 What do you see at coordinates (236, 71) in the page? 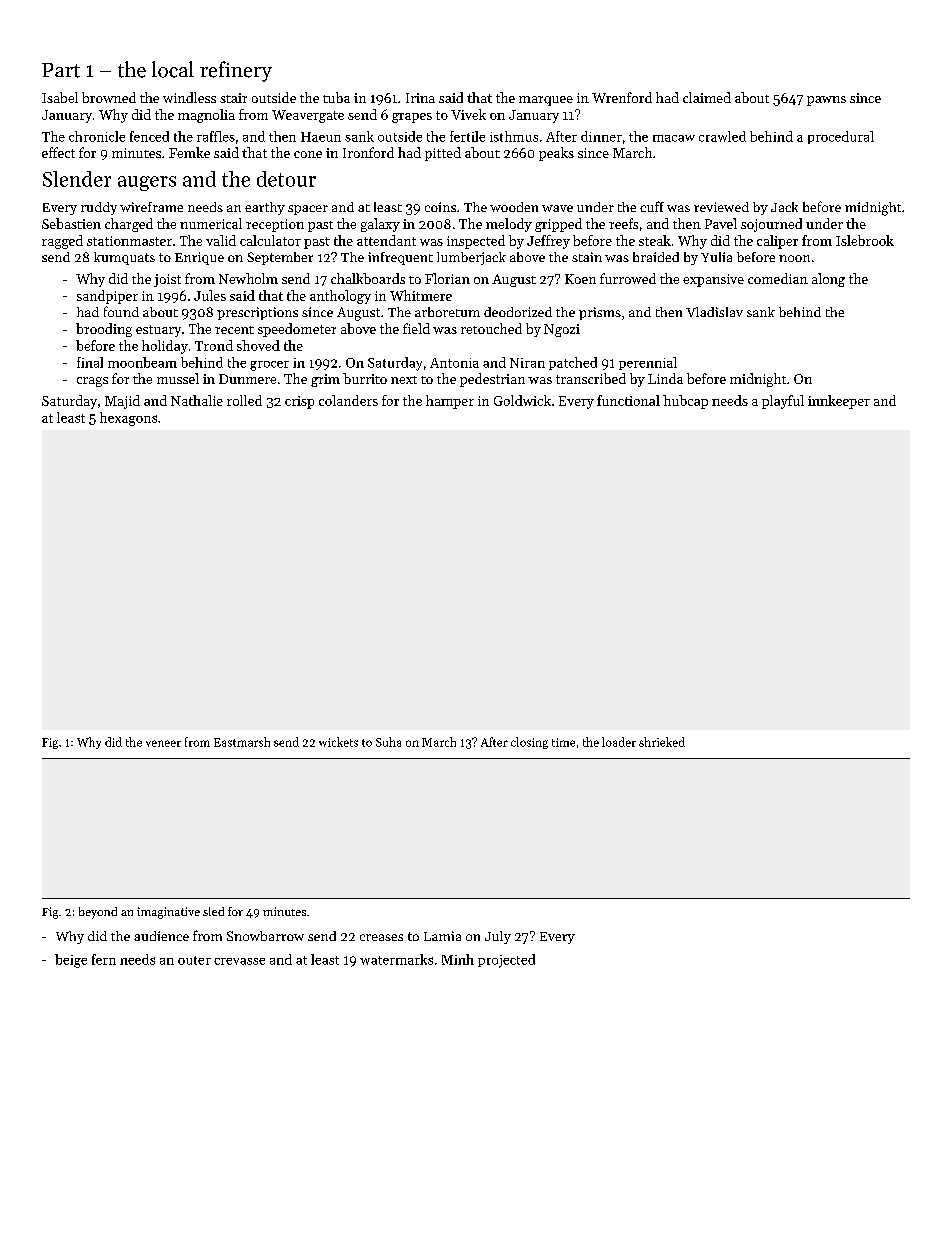
I see `refinery` at bounding box center [236, 71].
